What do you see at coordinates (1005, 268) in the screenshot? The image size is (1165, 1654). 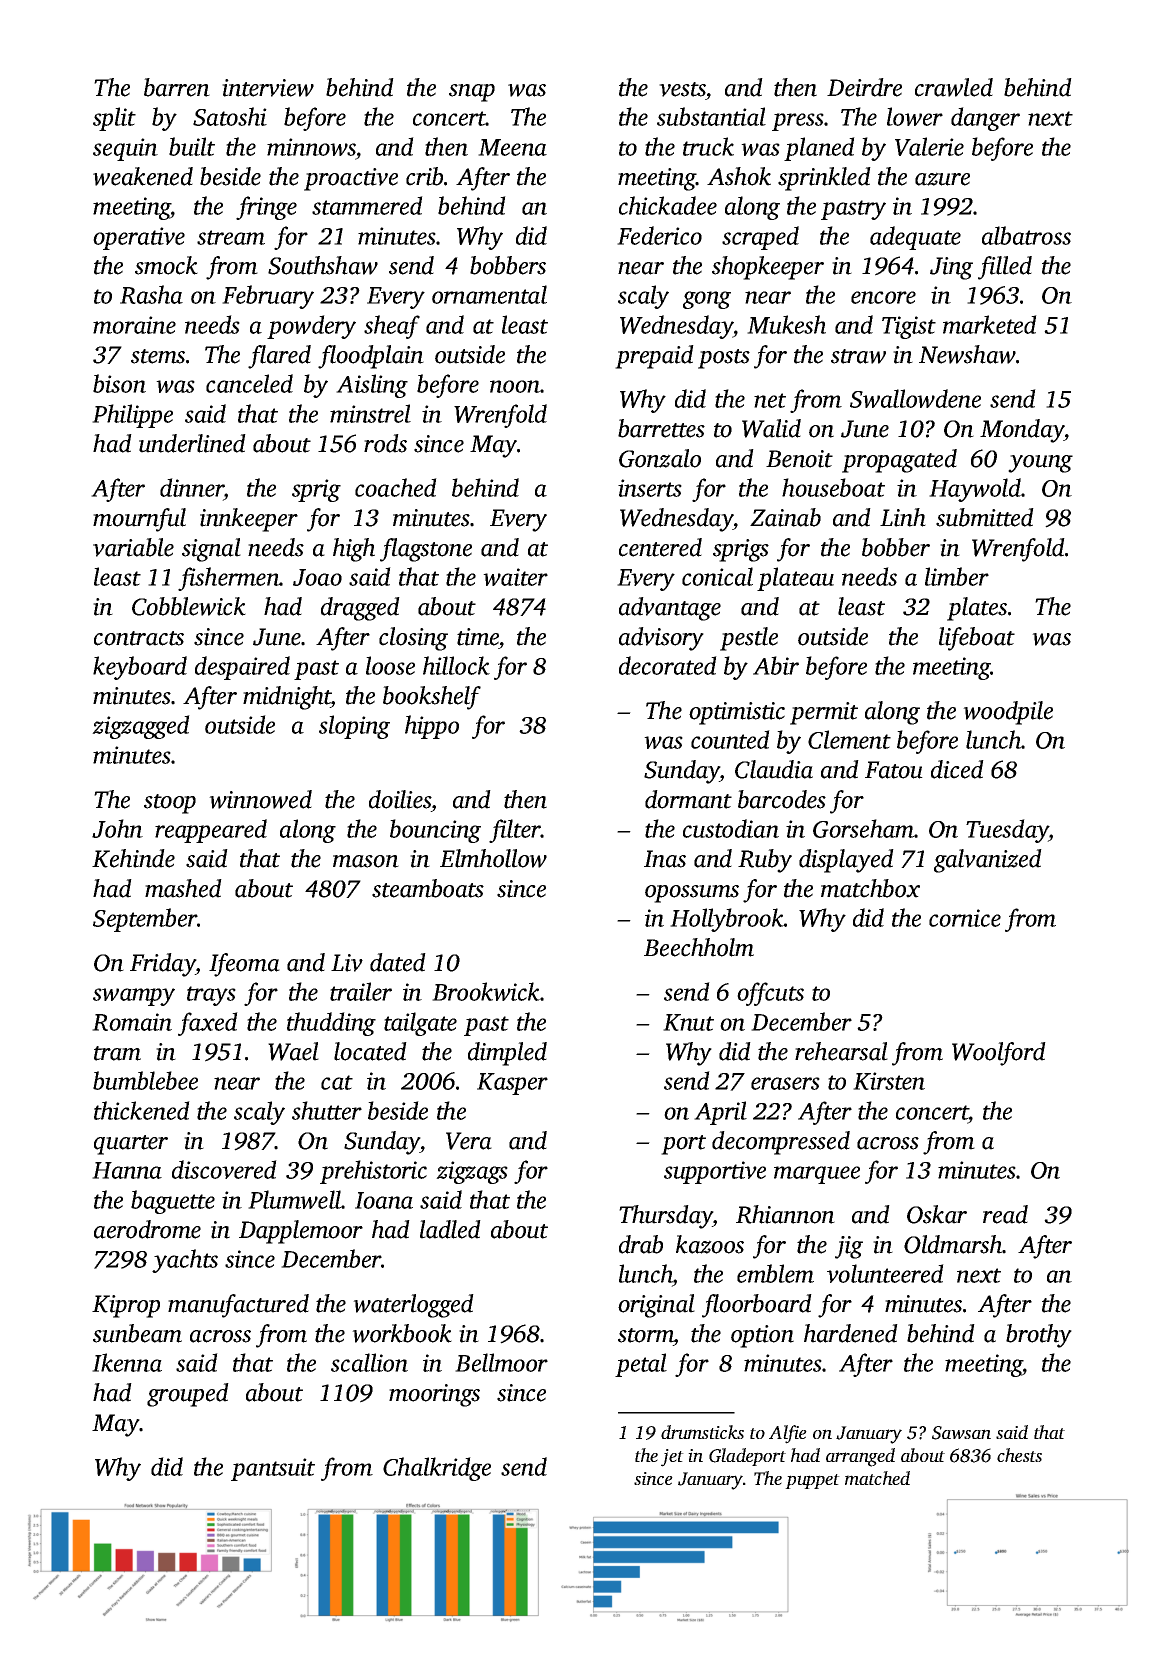 I see `filled` at bounding box center [1005, 268].
